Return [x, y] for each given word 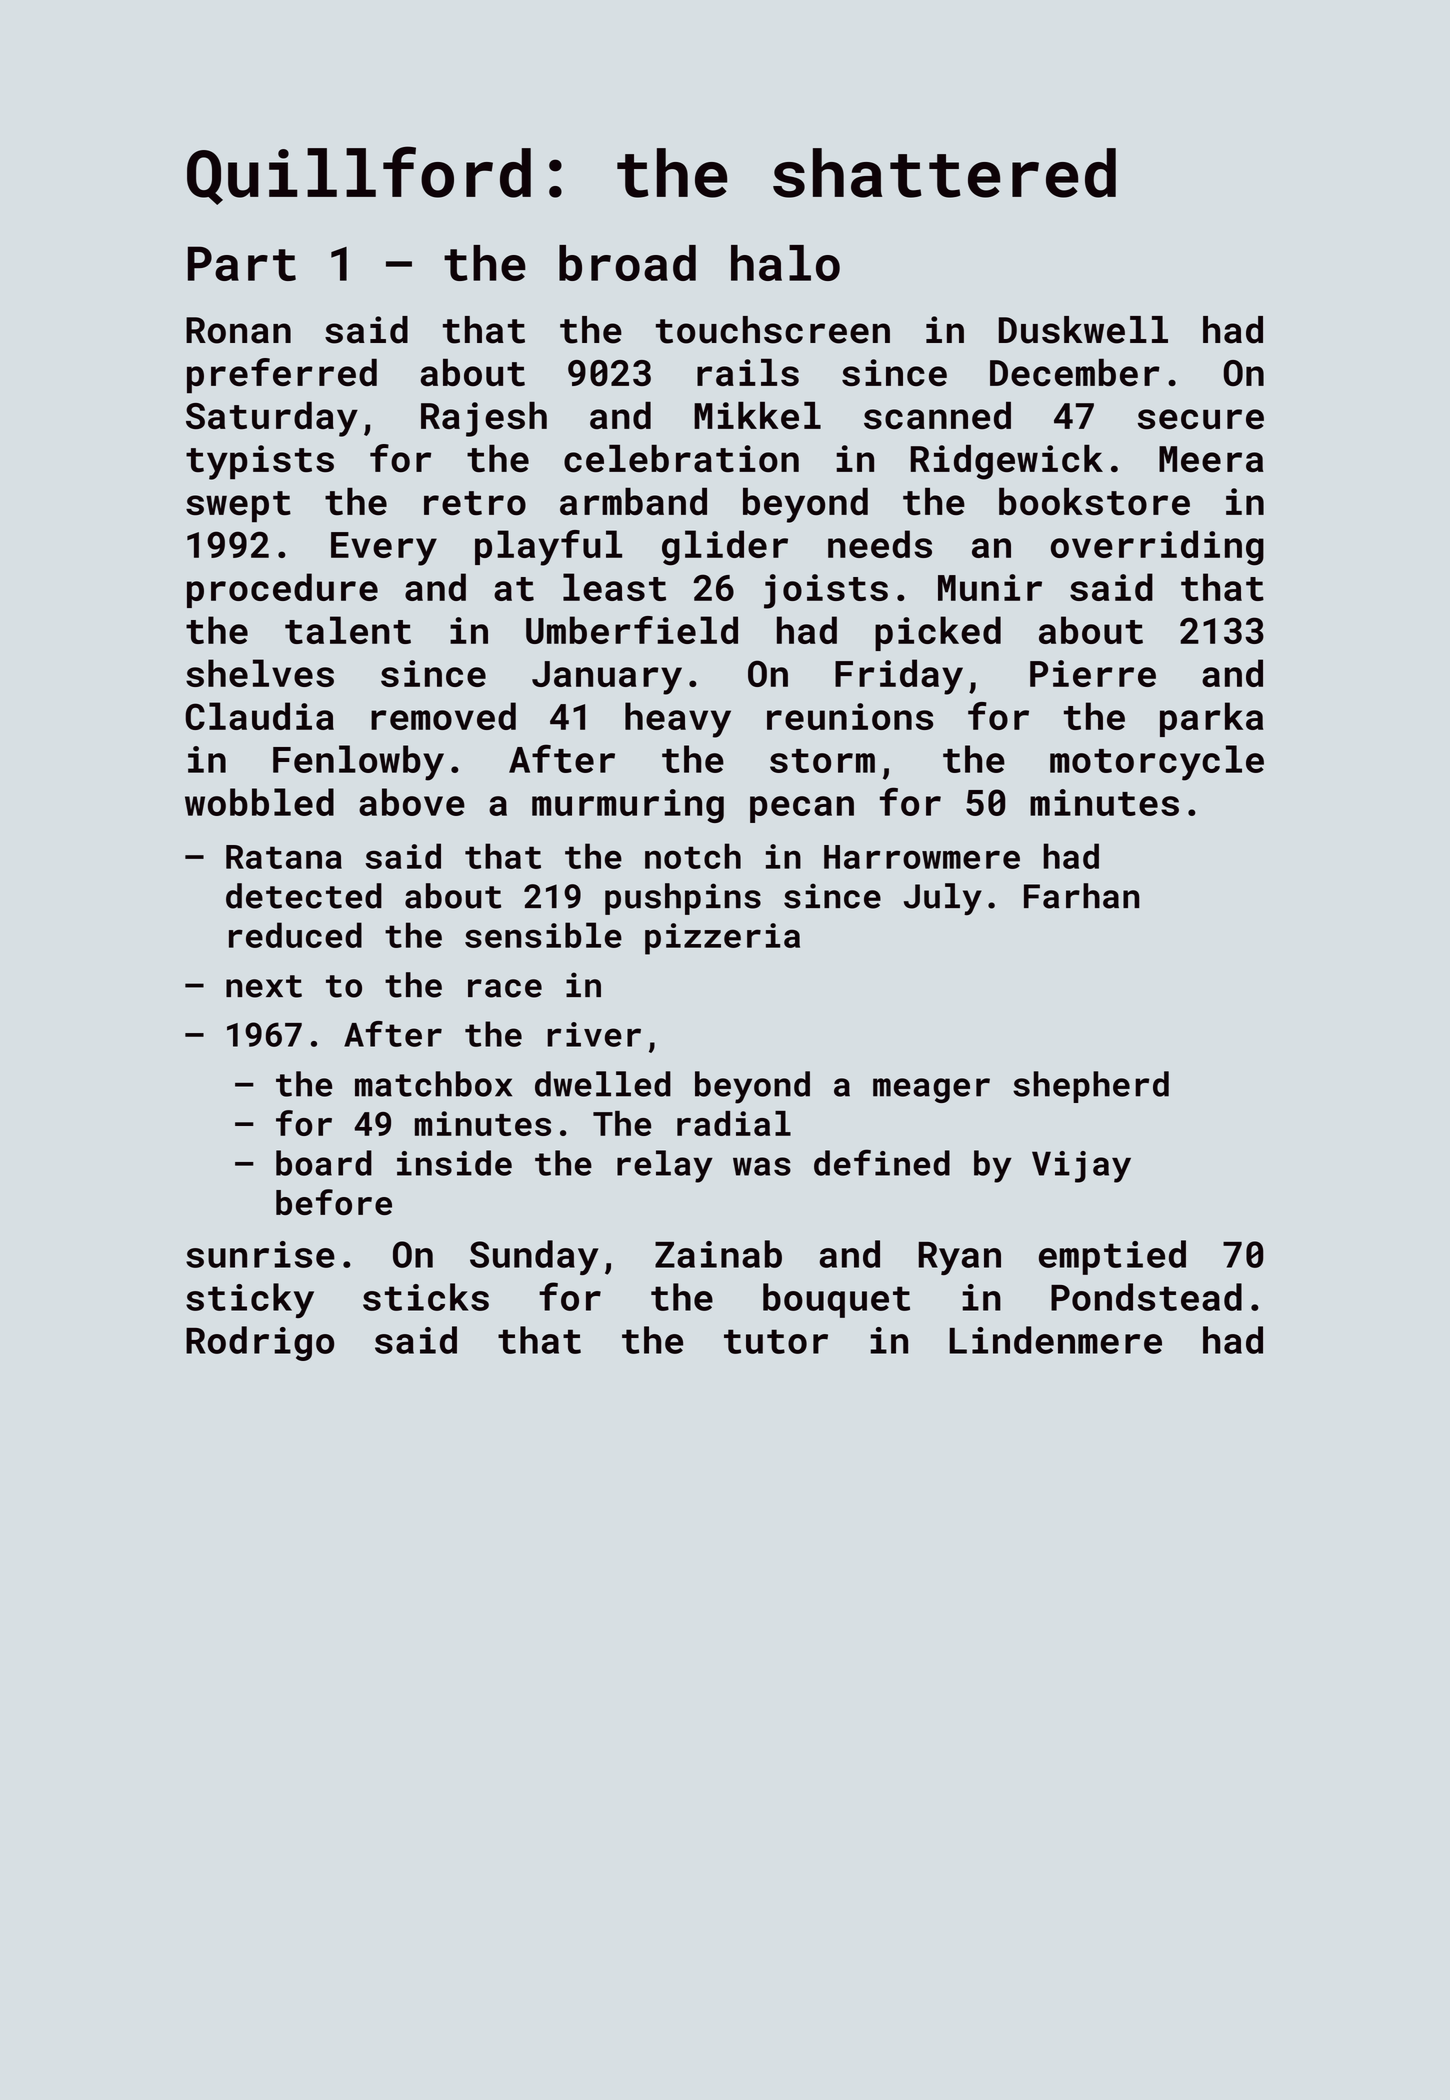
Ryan [960, 1258]
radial [734, 1123]
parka [1211, 719]
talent [348, 630]
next [264, 986]
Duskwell [1083, 330]
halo [785, 263]
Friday [899, 677]
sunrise [260, 1254]
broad [627, 263]
